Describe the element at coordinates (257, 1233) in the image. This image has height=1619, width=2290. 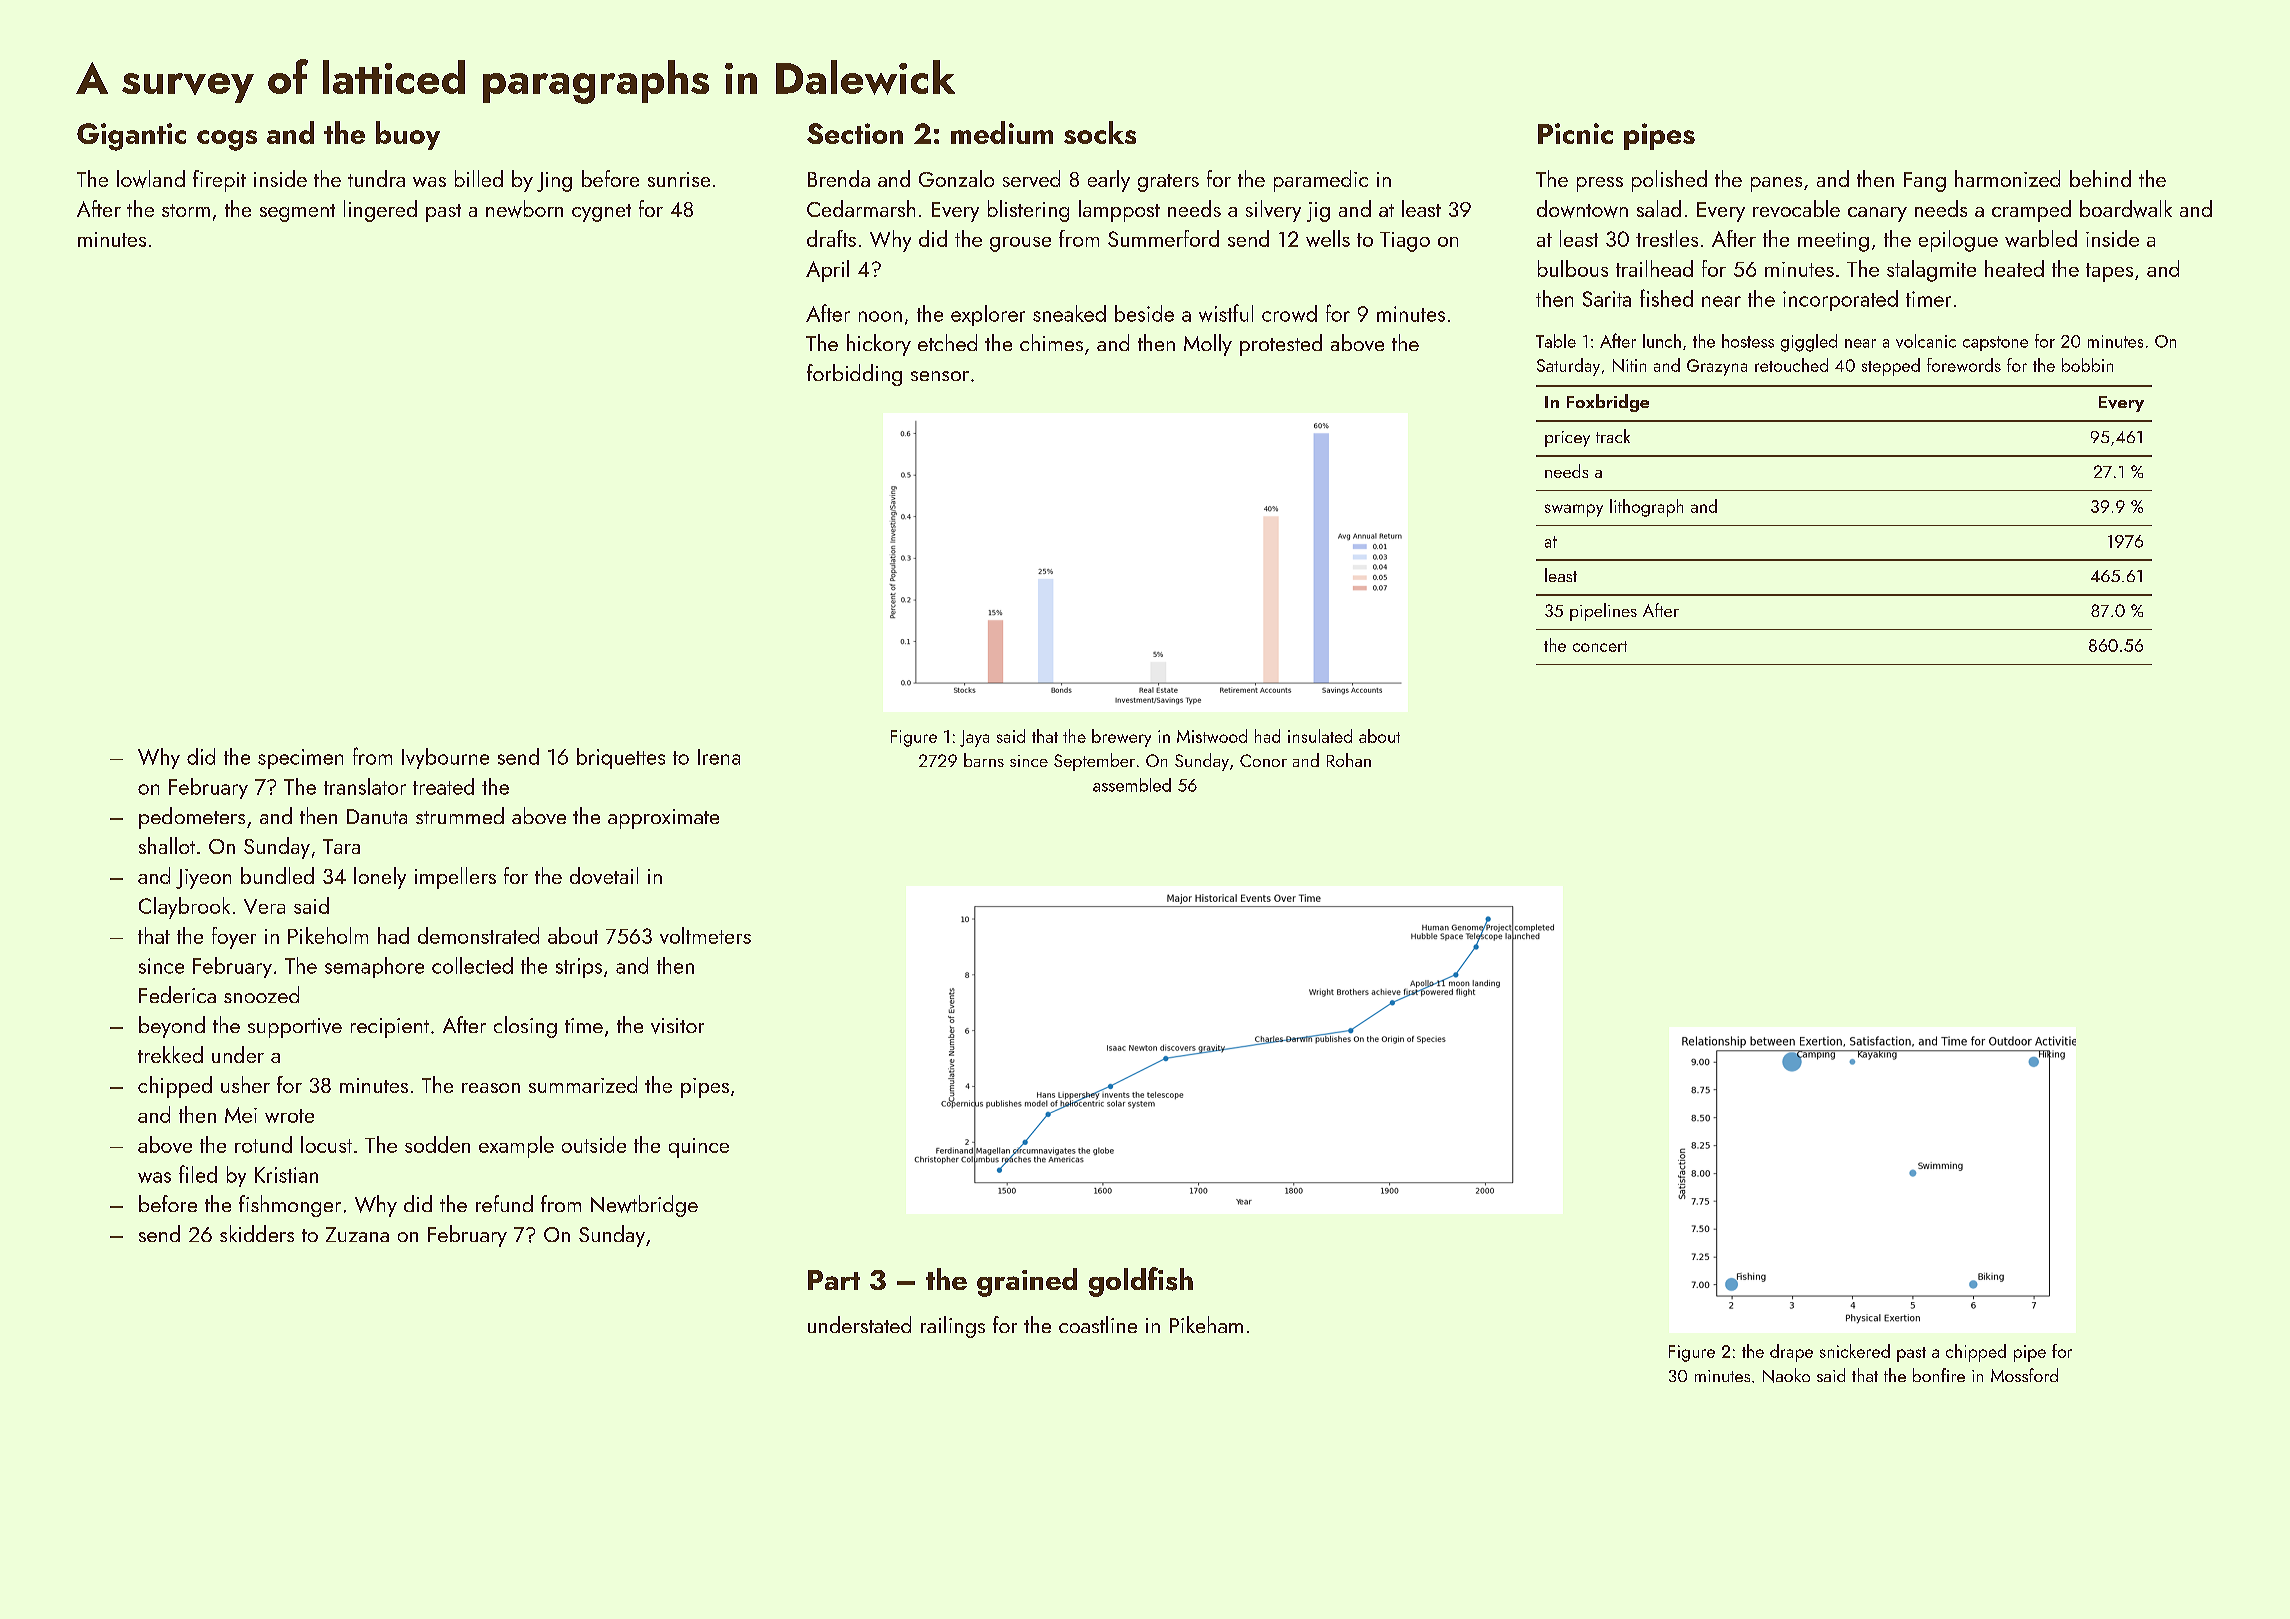
I see `skidders` at that location.
